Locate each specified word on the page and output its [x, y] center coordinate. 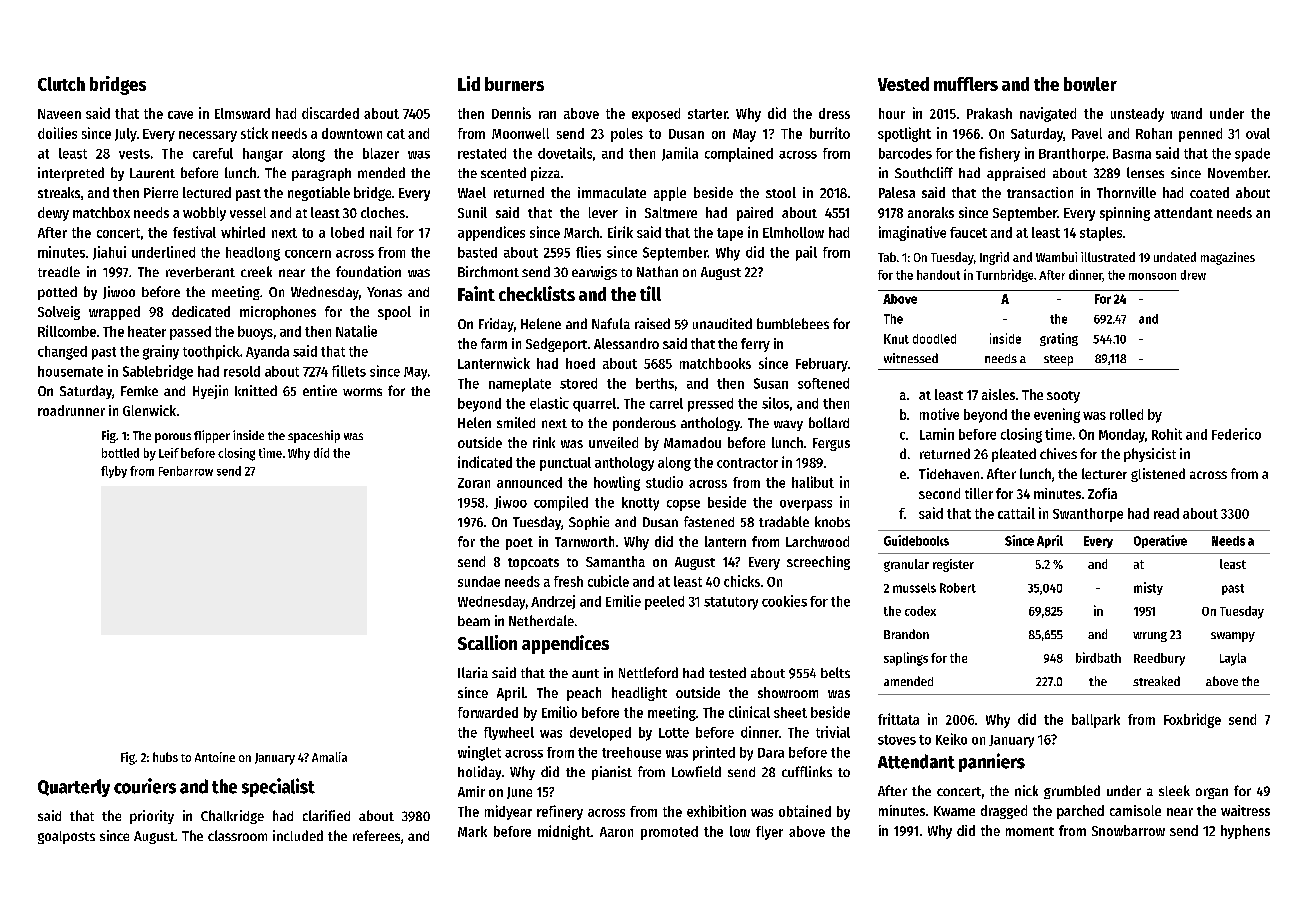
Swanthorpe [1088, 515]
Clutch [61, 84]
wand [1186, 113]
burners [514, 84]
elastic [549, 403]
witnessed [911, 358]
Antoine [215, 757]
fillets [349, 371]
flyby [114, 472]
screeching [818, 563]
